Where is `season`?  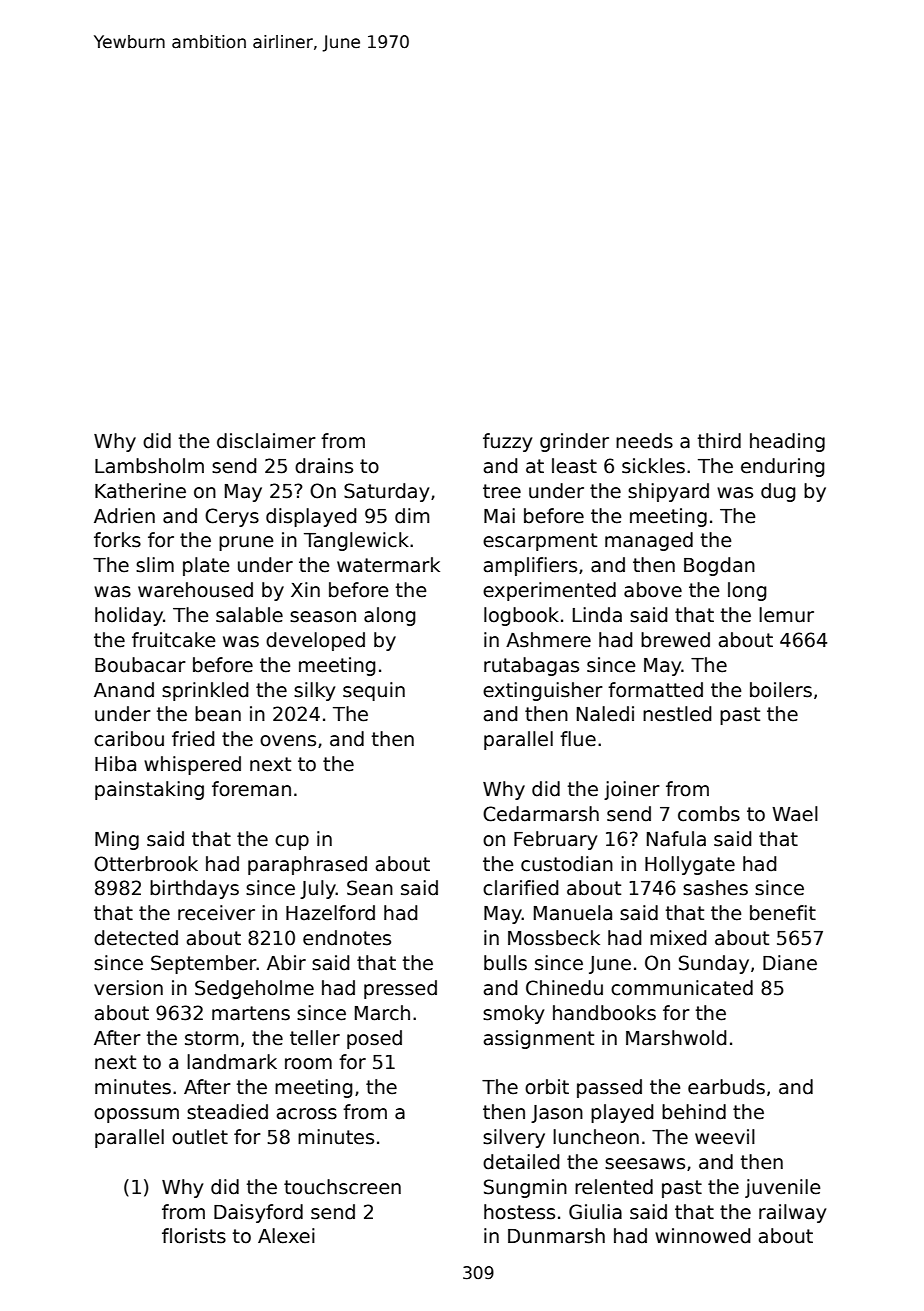
season is located at coordinates (323, 617).
